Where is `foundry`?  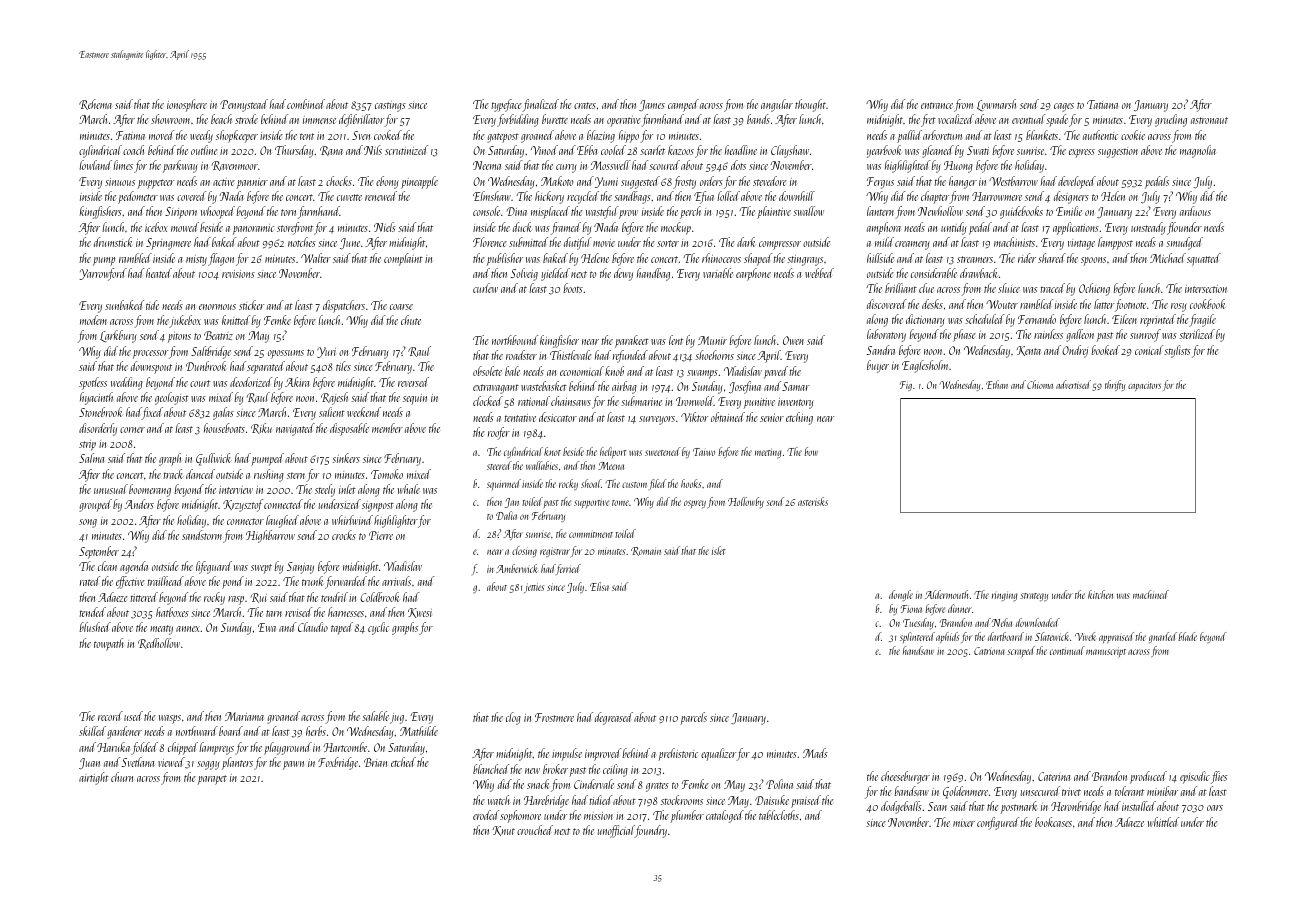
foundry is located at coordinates (651, 831).
